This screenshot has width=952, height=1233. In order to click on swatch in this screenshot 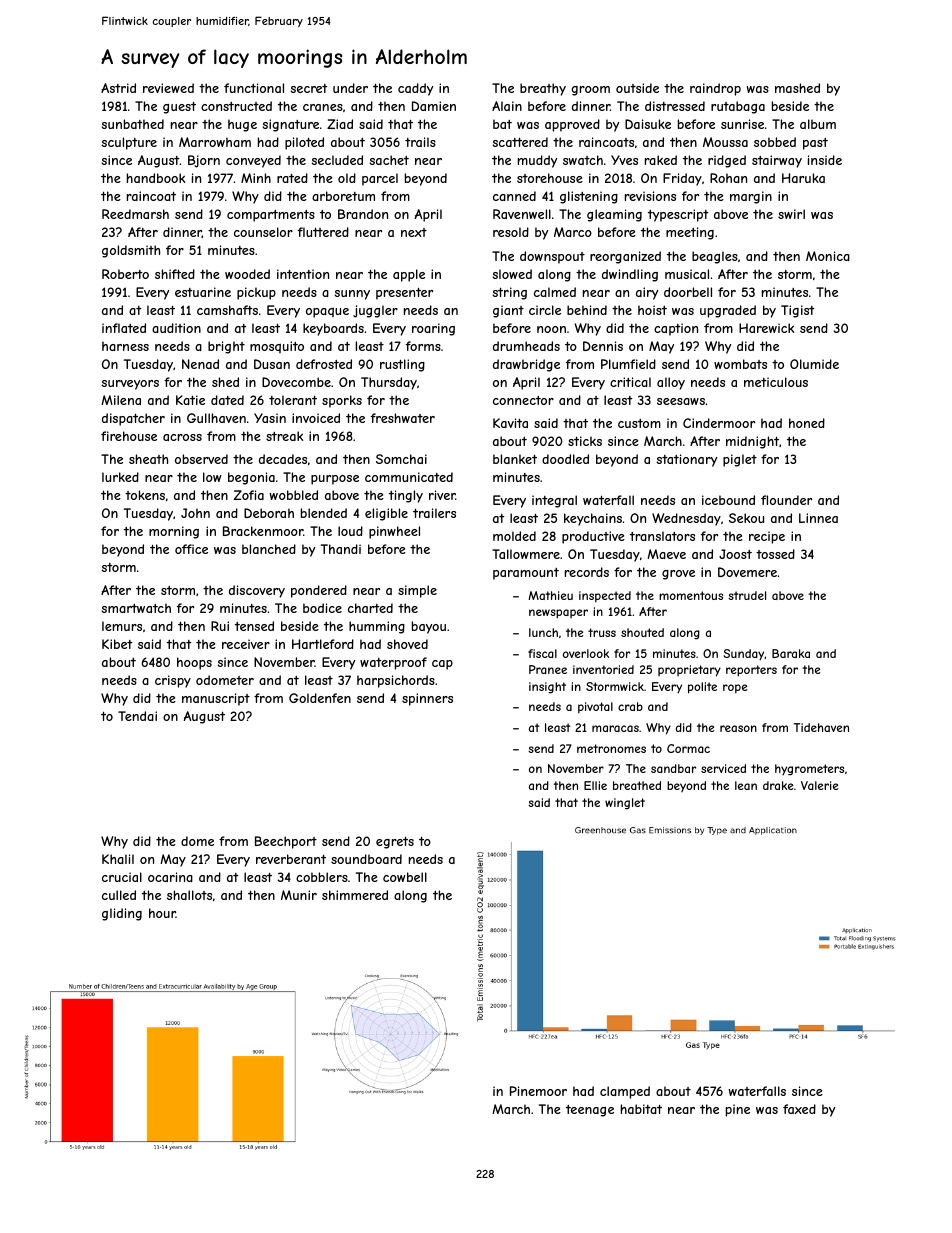, I will do `click(583, 160)`.
